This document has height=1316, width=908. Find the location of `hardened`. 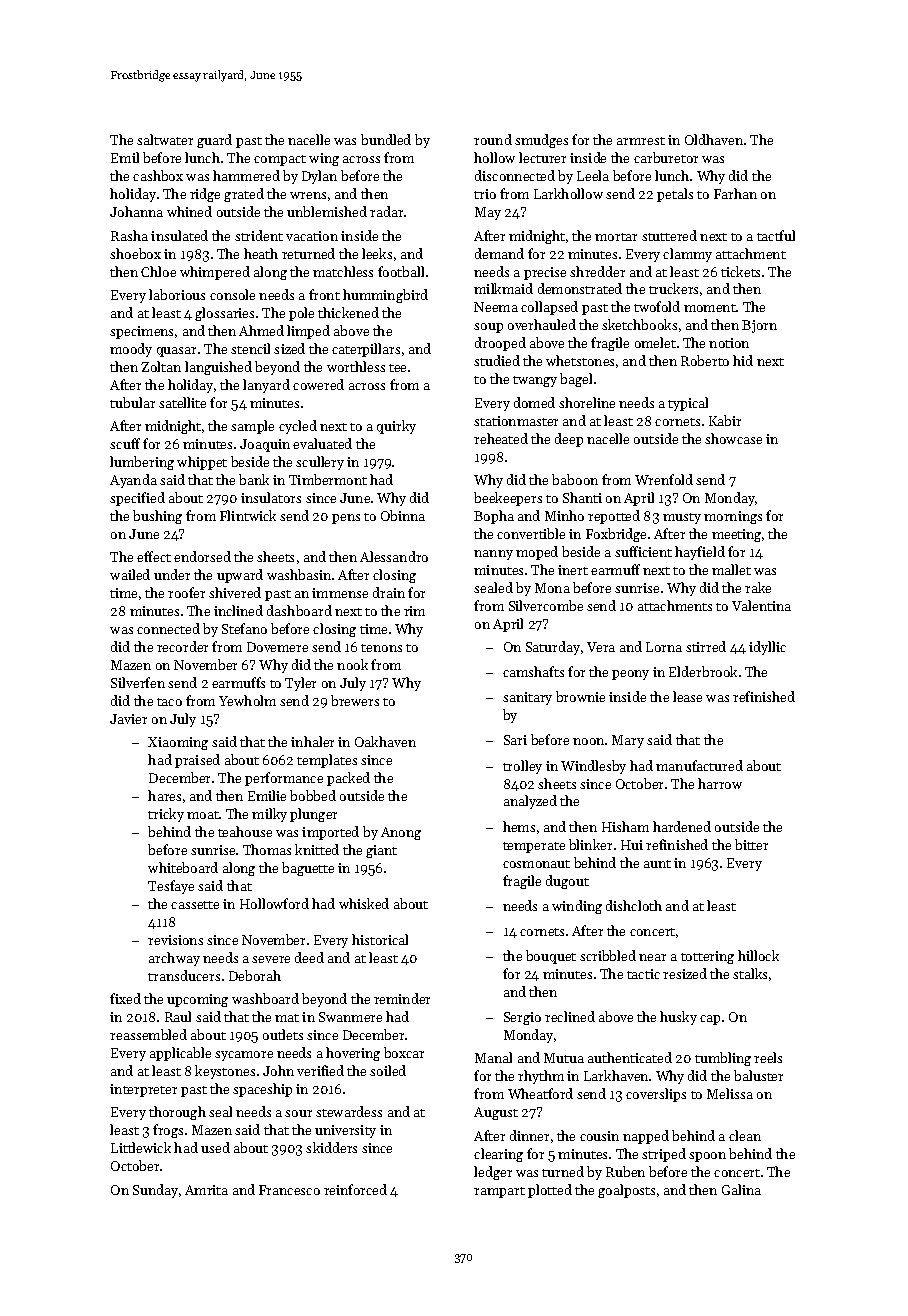

hardened is located at coordinates (682, 826).
